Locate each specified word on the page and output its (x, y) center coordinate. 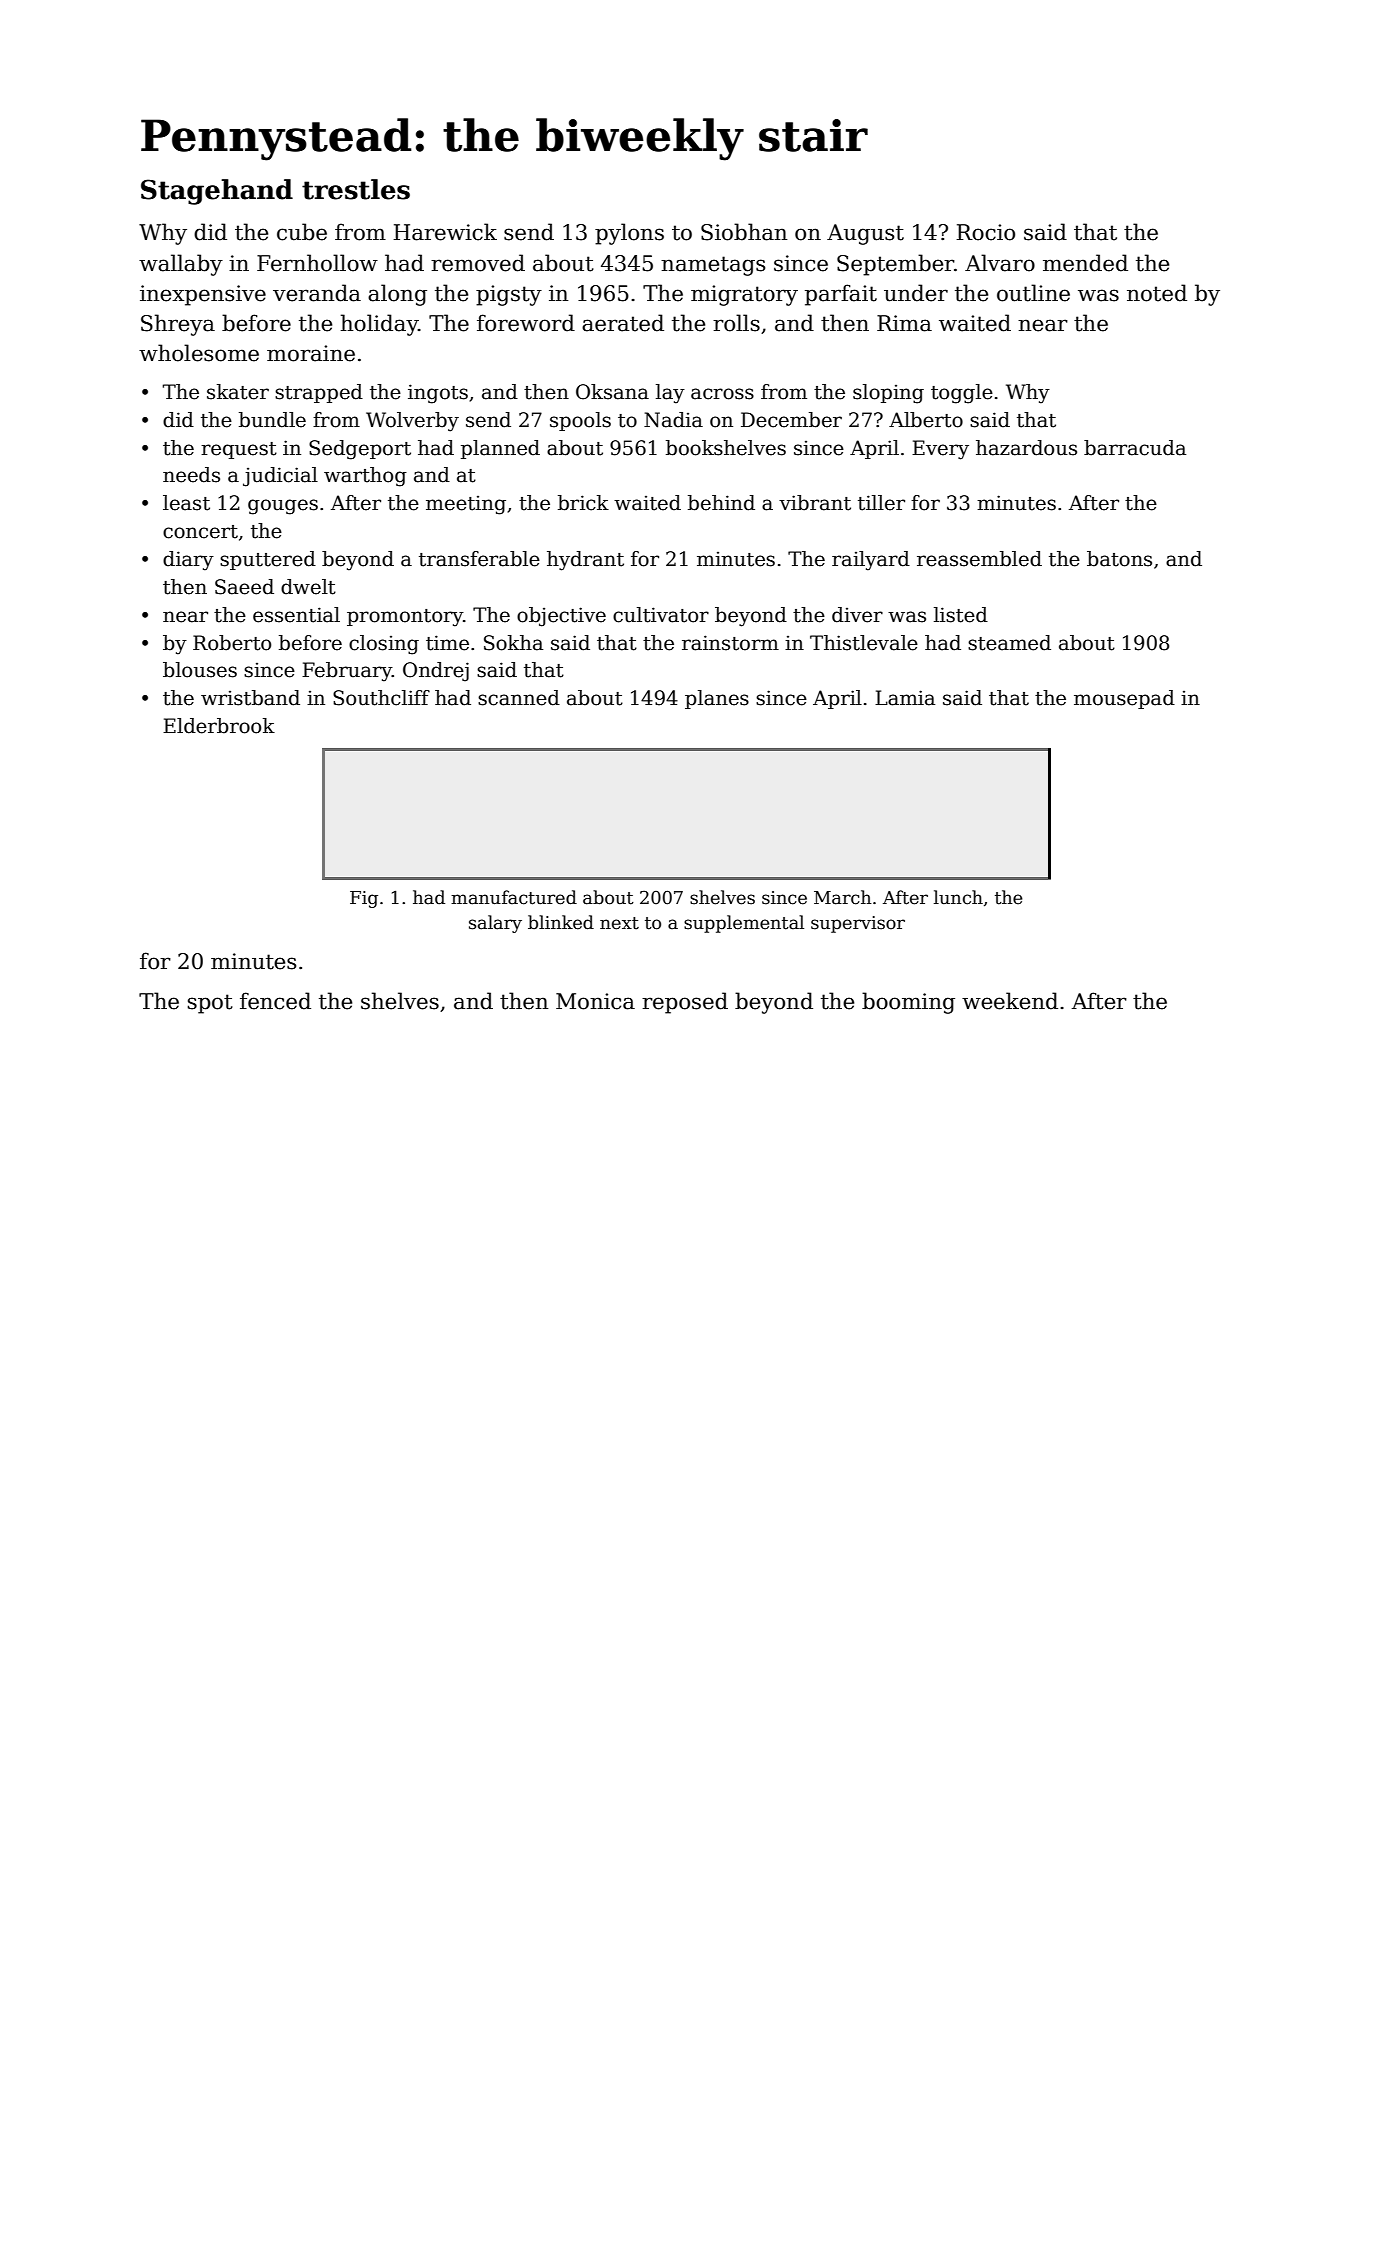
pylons (629, 234)
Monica (595, 1001)
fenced (275, 1001)
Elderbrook (219, 726)
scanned (519, 698)
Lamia (905, 698)
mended (1085, 263)
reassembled (979, 559)
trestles (356, 189)
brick (583, 503)
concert (200, 532)
